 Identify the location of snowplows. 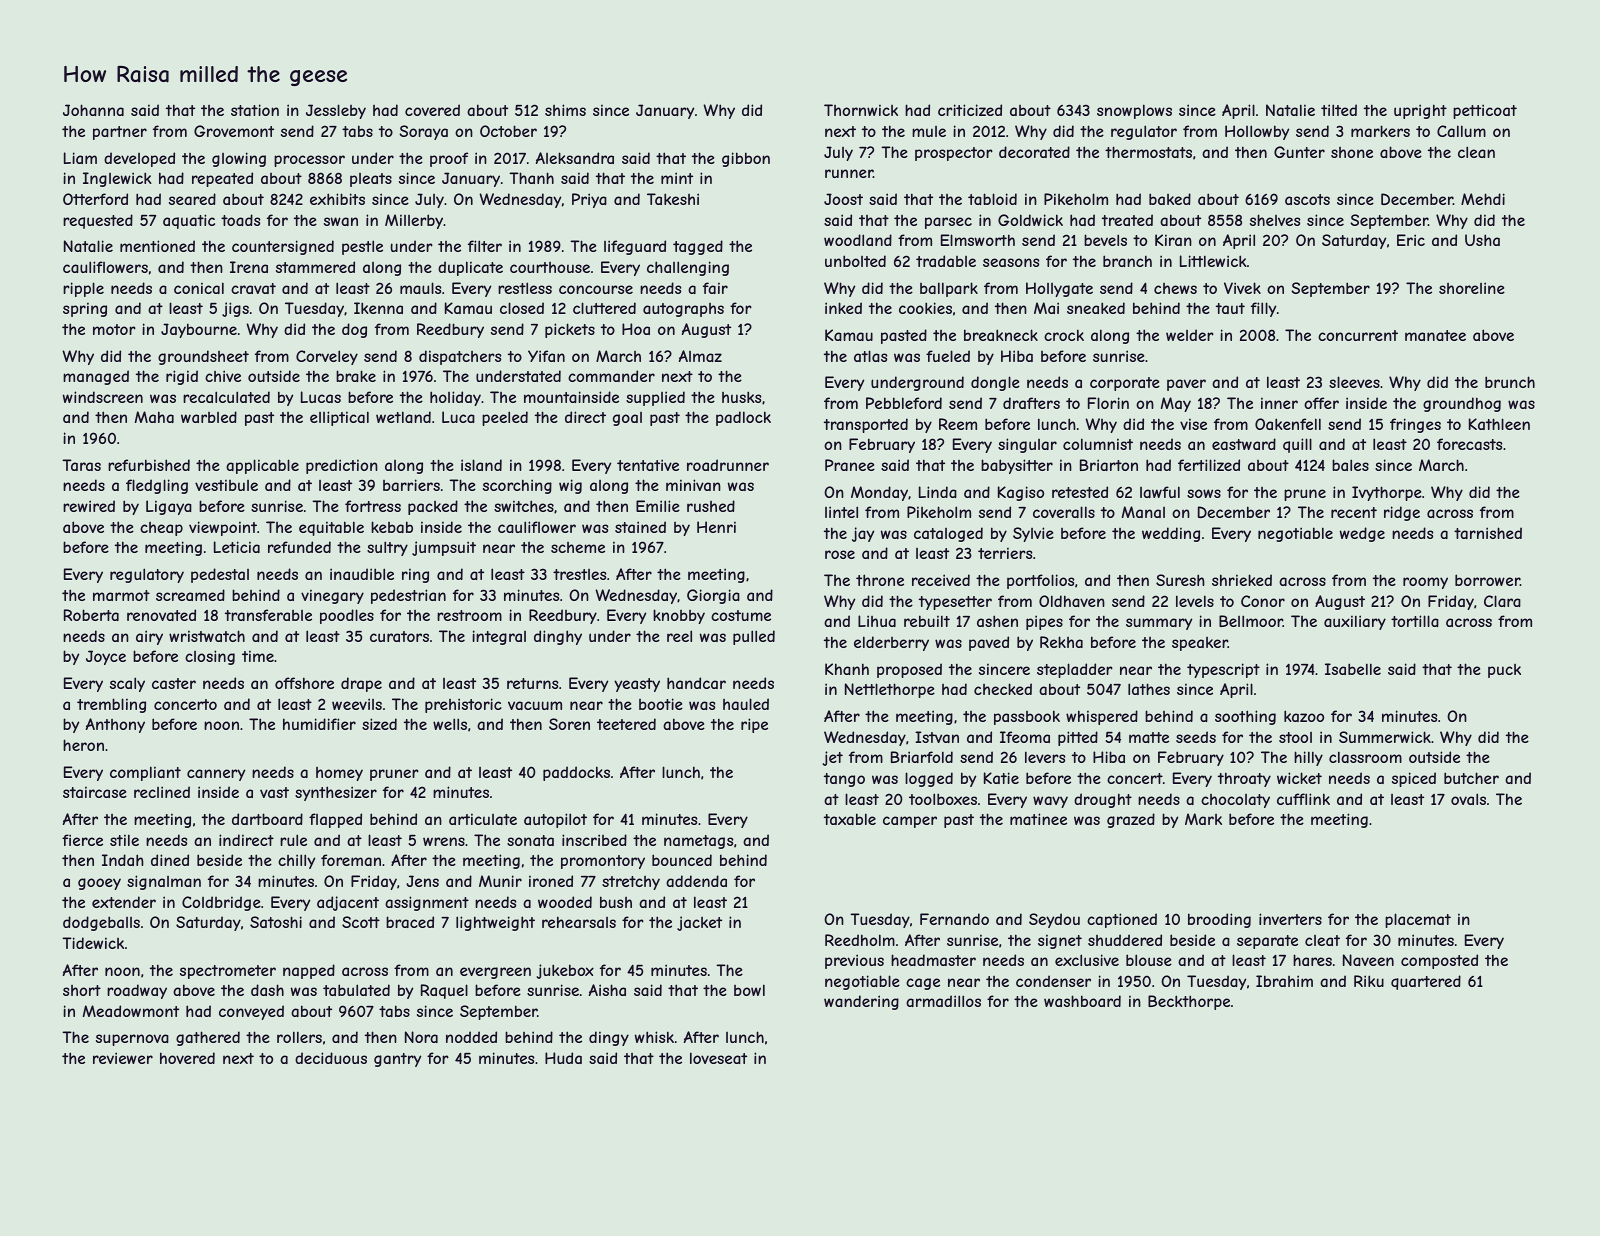
(1134, 111).
